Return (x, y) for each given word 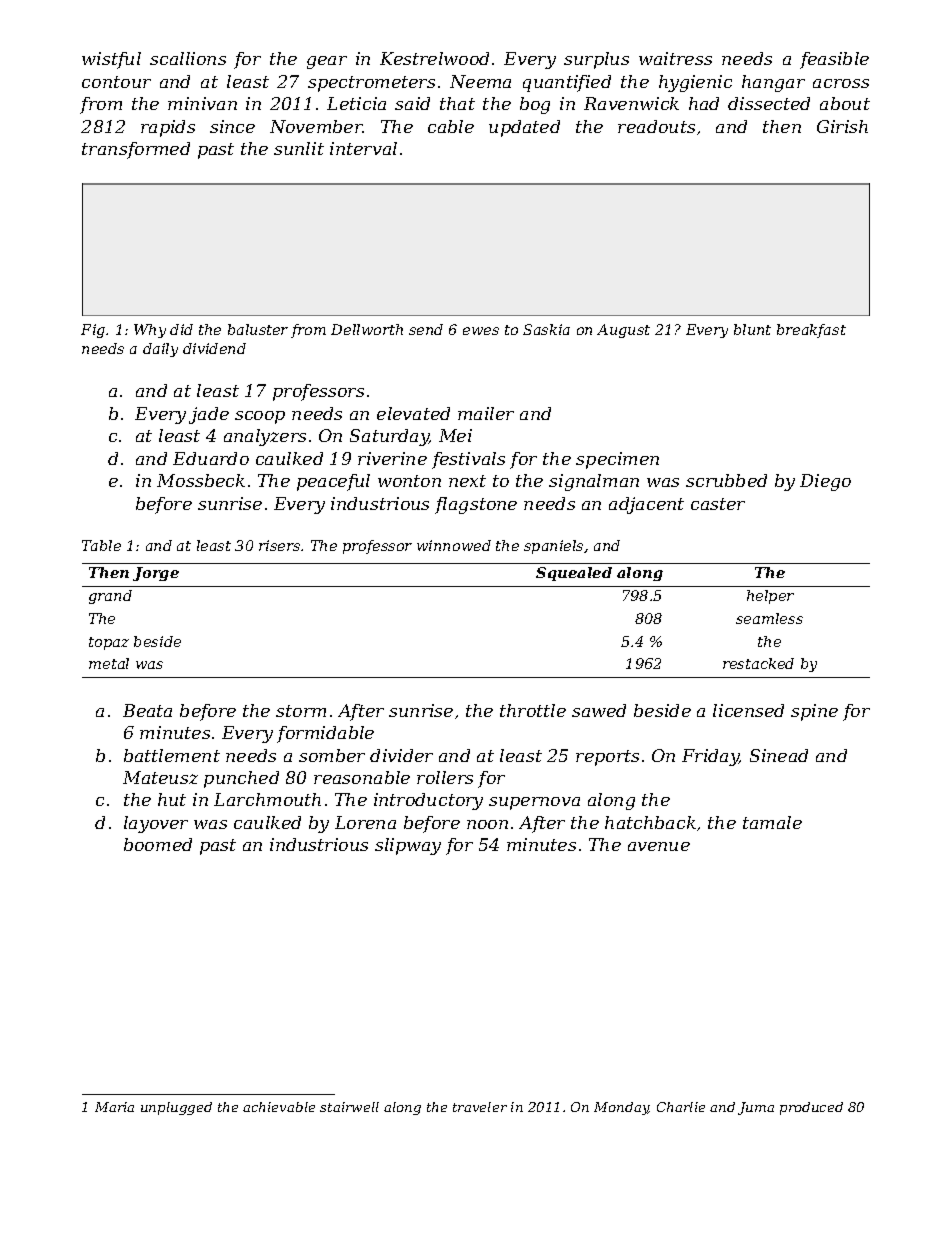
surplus (596, 60)
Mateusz (160, 777)
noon (487, 824)
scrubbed (726, 480)
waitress (675, 58)
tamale (772, 822)
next (467, 481)
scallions (188, 58)
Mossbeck (201, 480)
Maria (114, 1107)
